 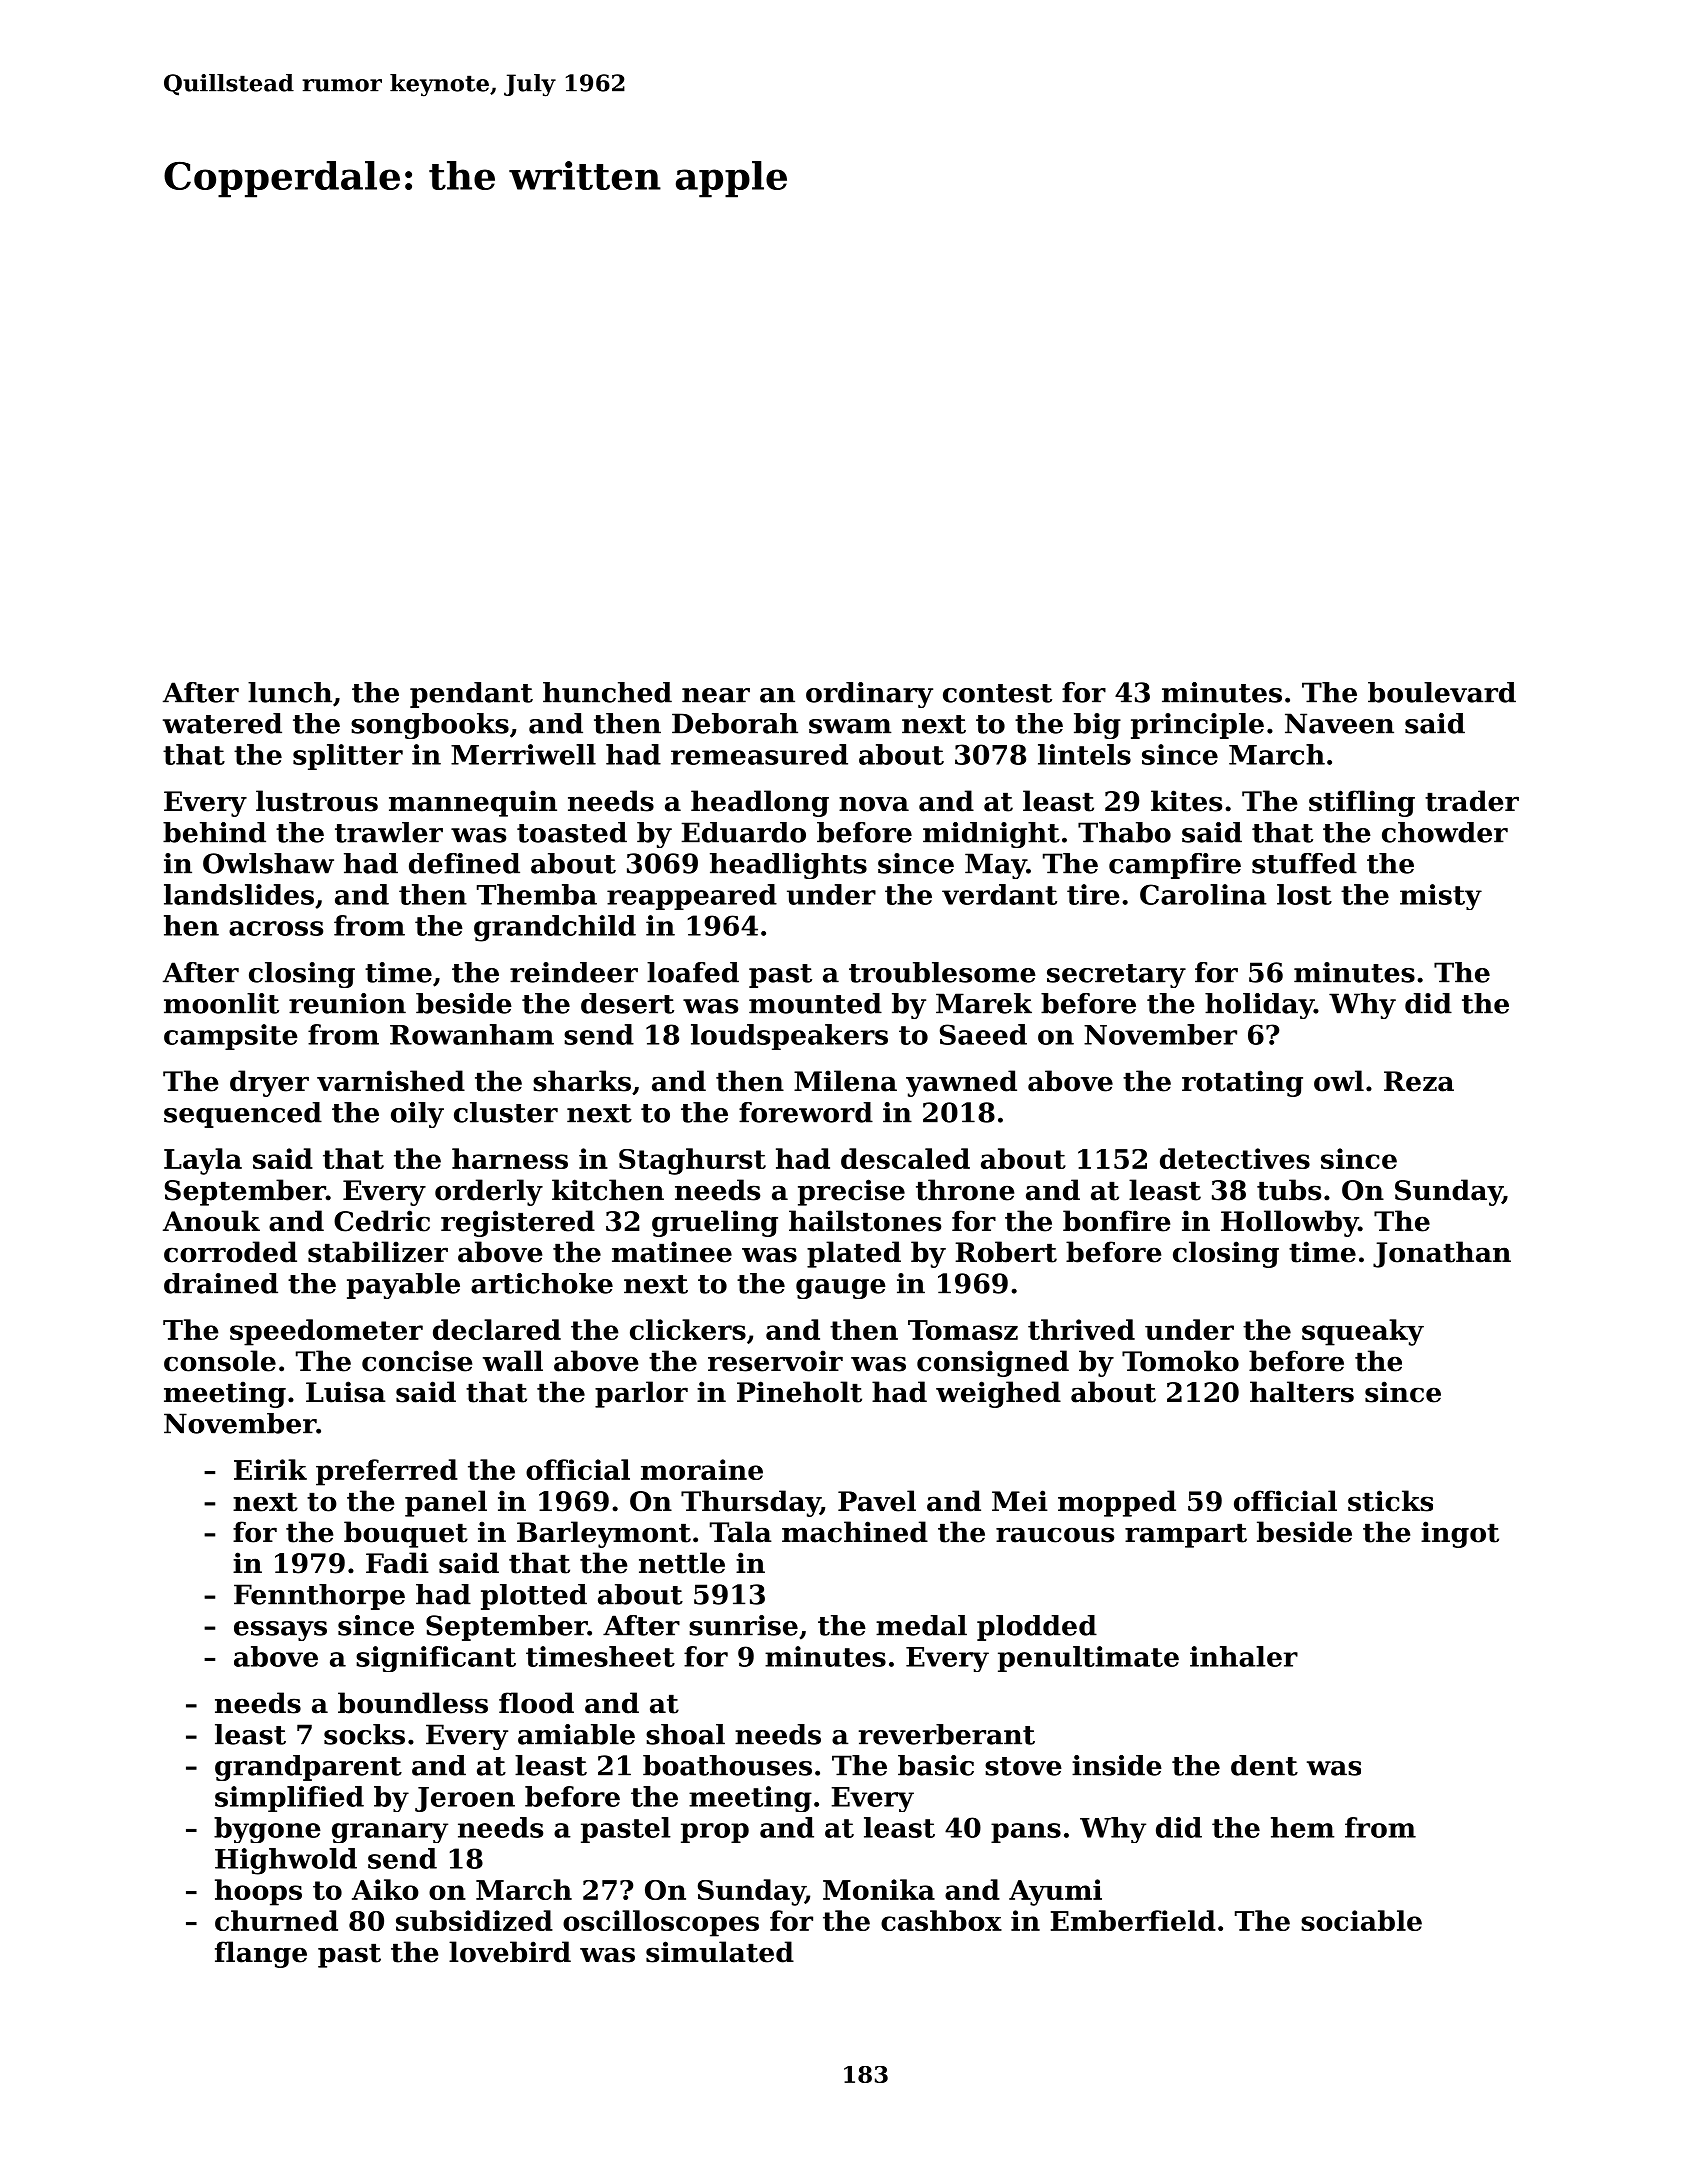 I want to click on hoops, so click(x=258, y=1892).
